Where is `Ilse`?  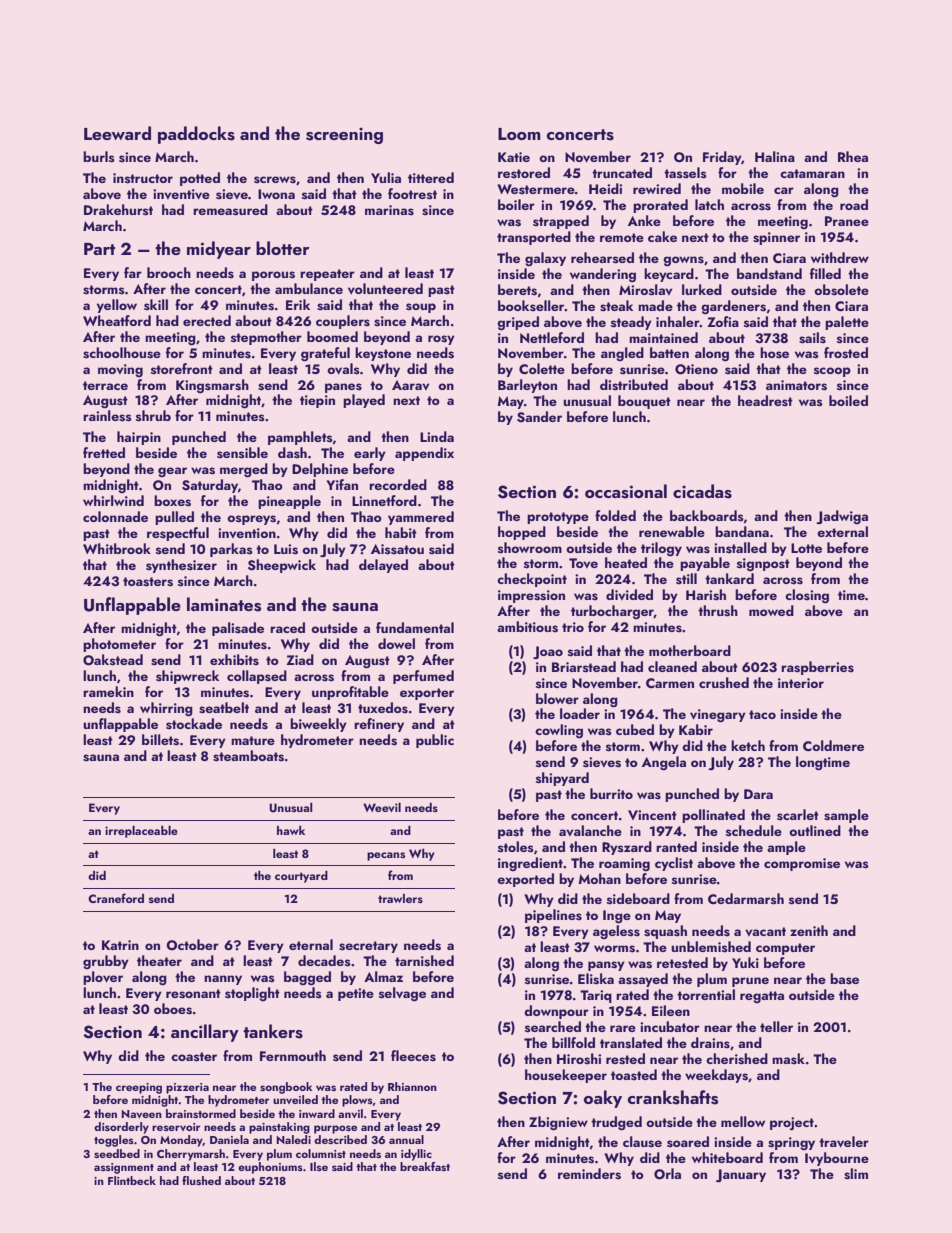
Ilse is located at coordinates (319, 1166).
